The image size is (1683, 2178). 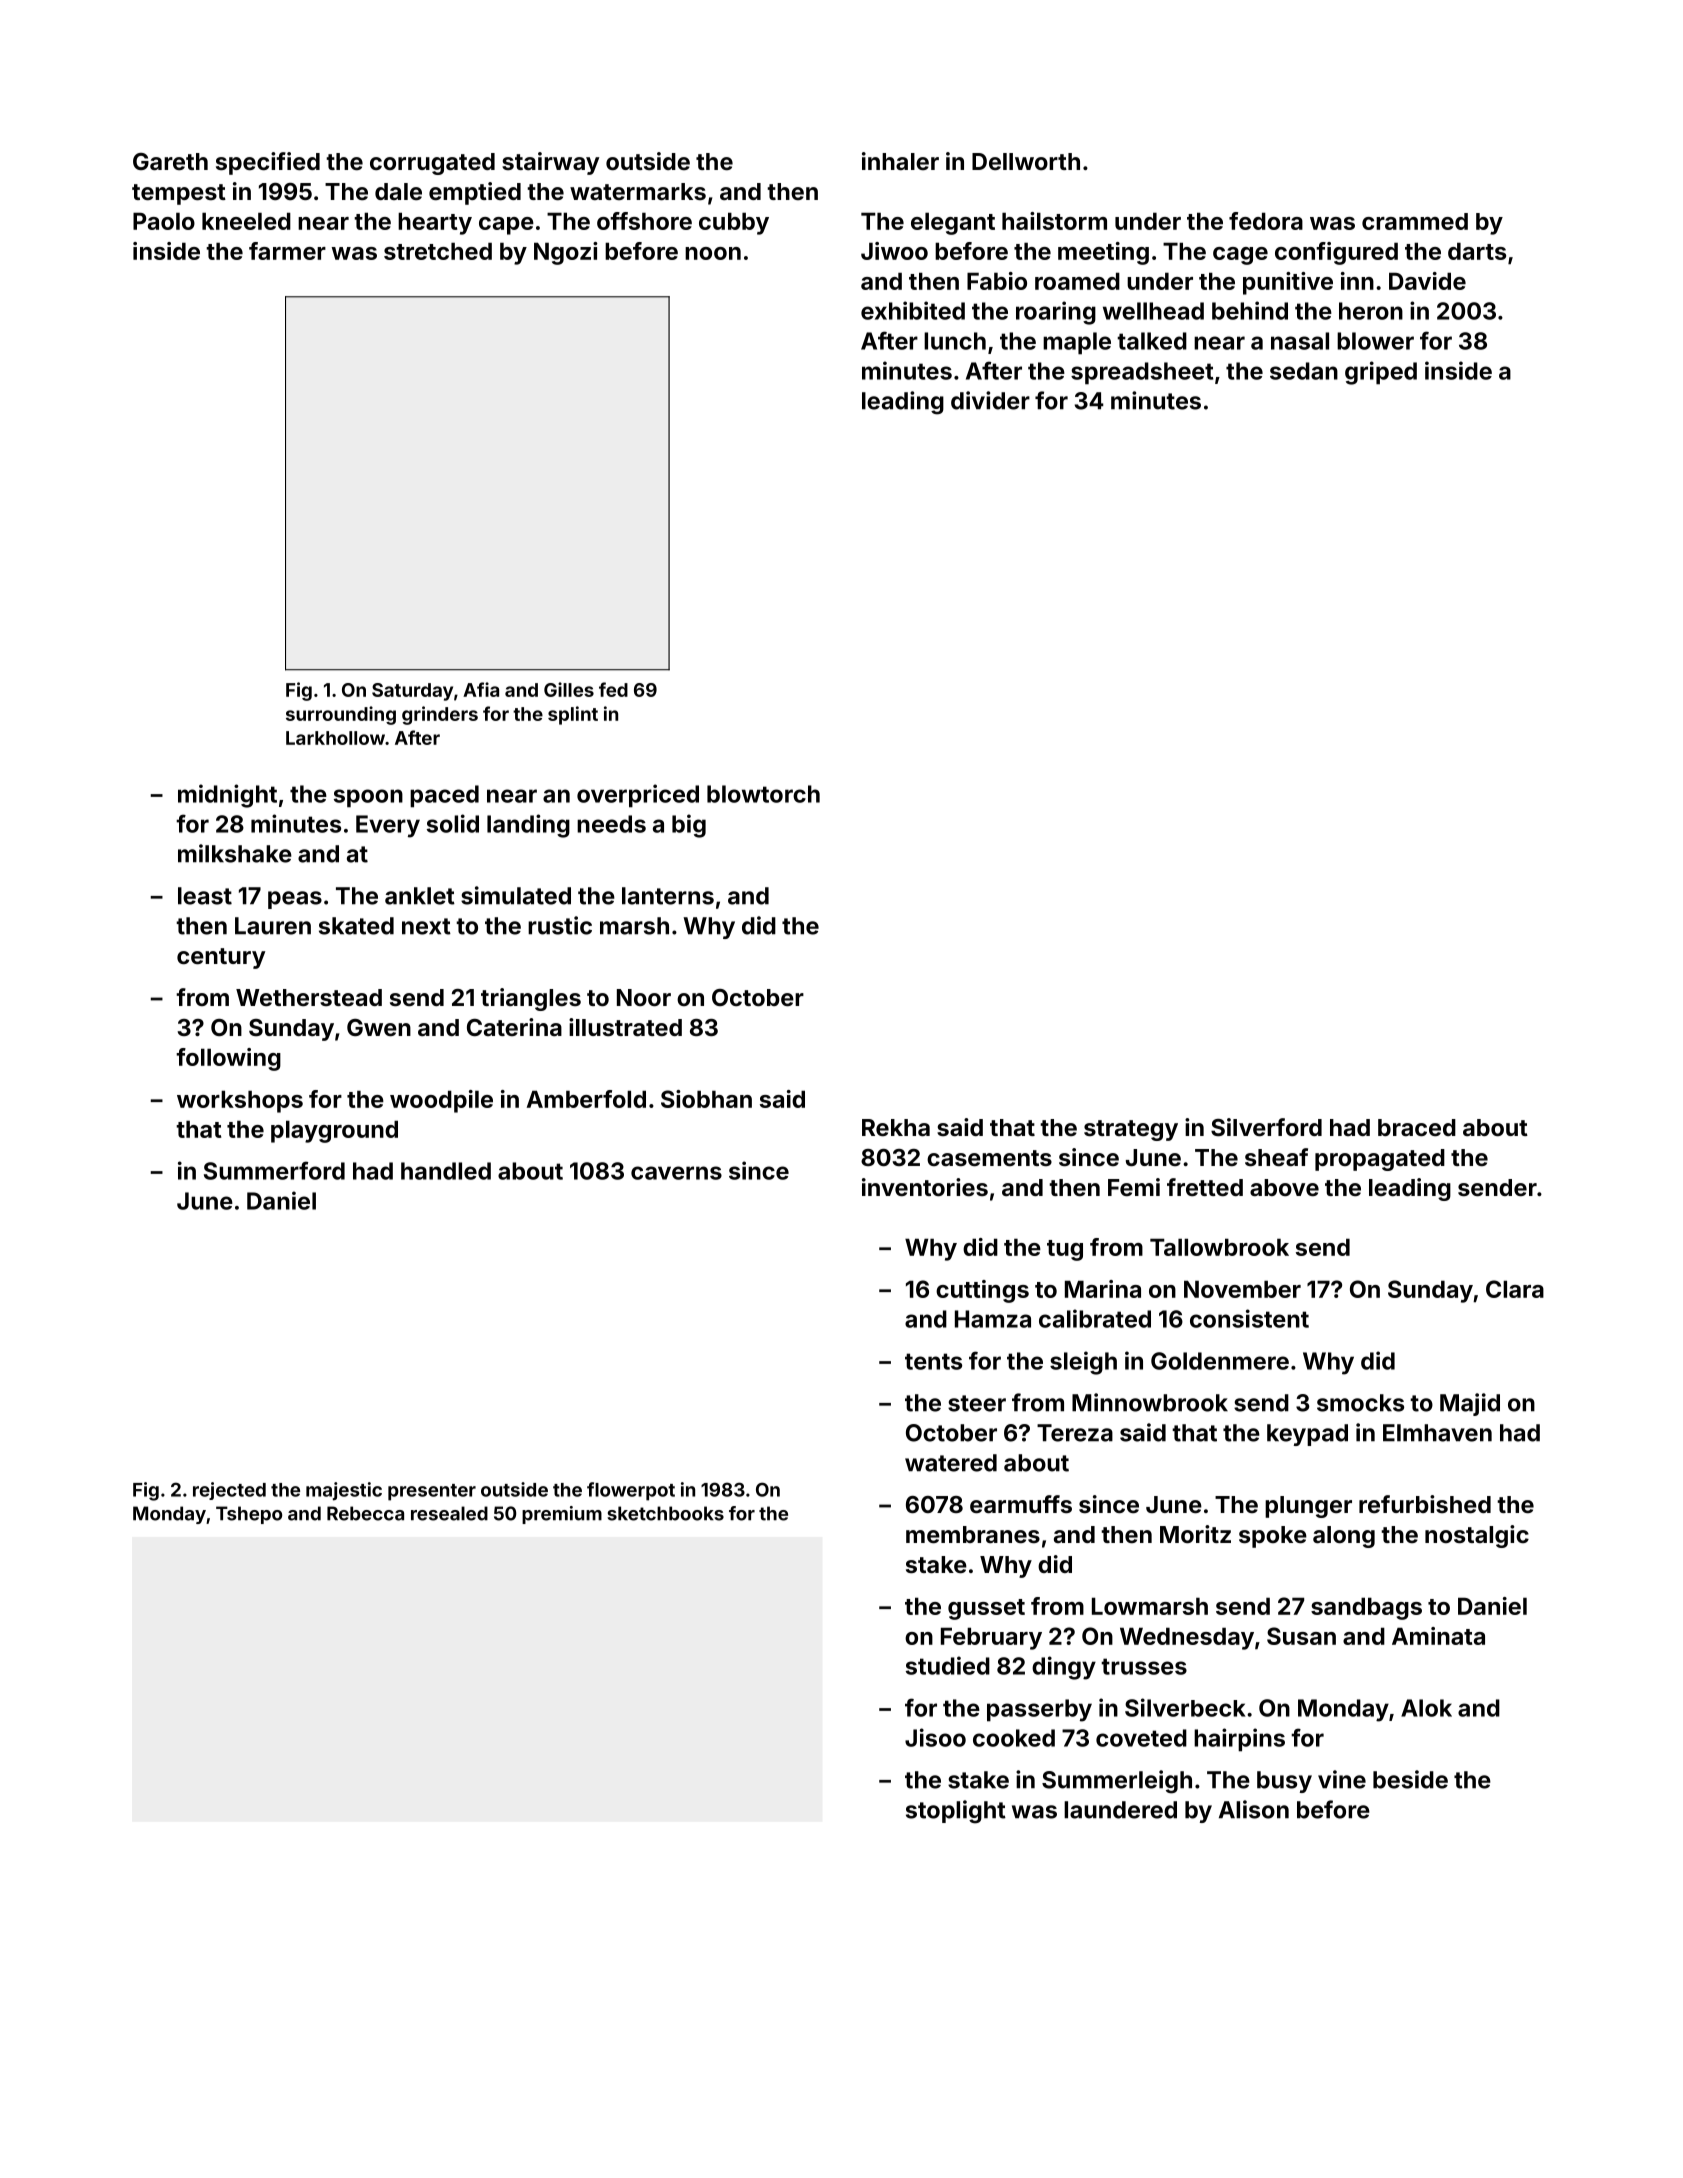 I want to click on following, so click(x=228, y=1059).
